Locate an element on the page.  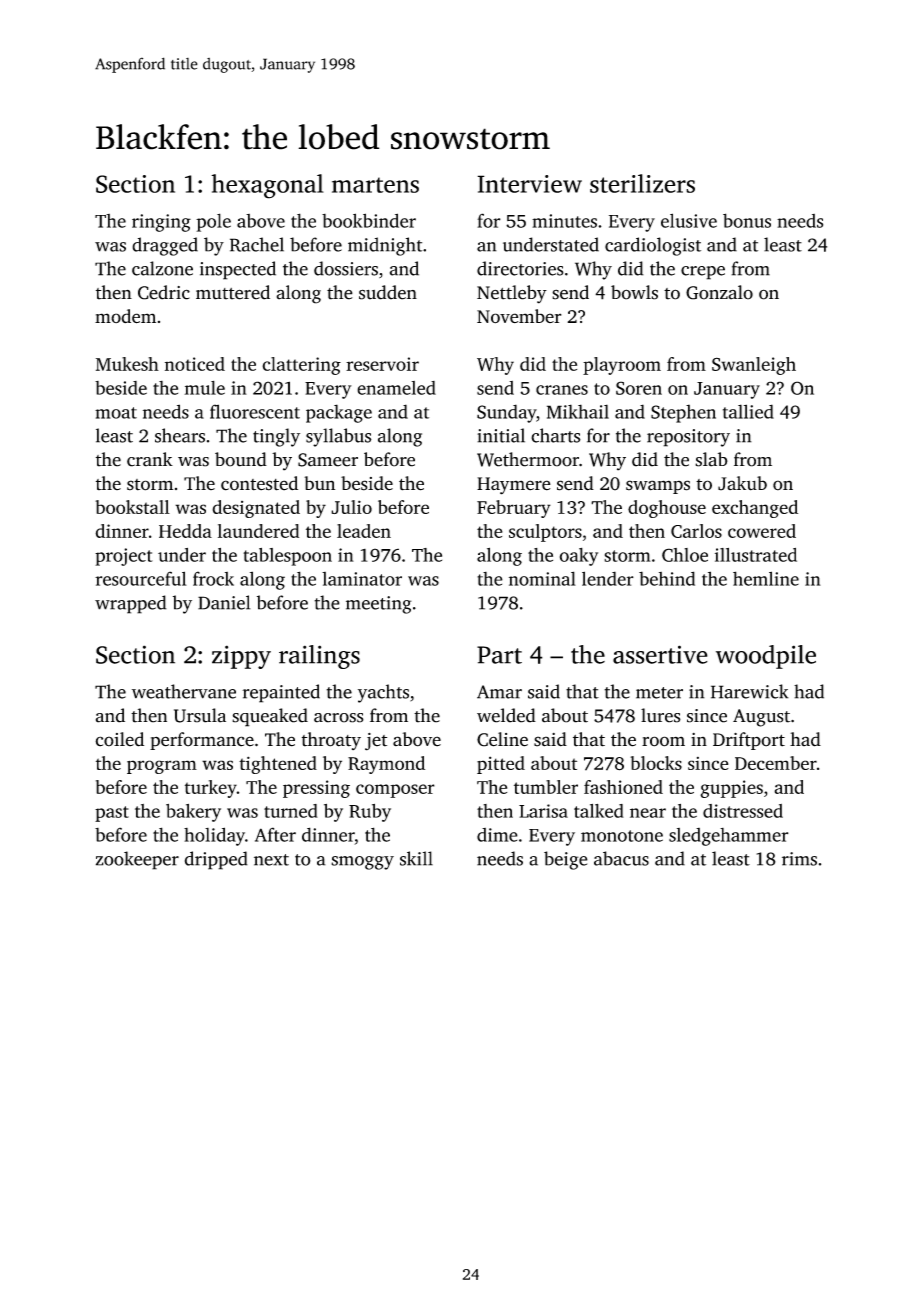
Gonzalo is located at coordinates (719, 292).
